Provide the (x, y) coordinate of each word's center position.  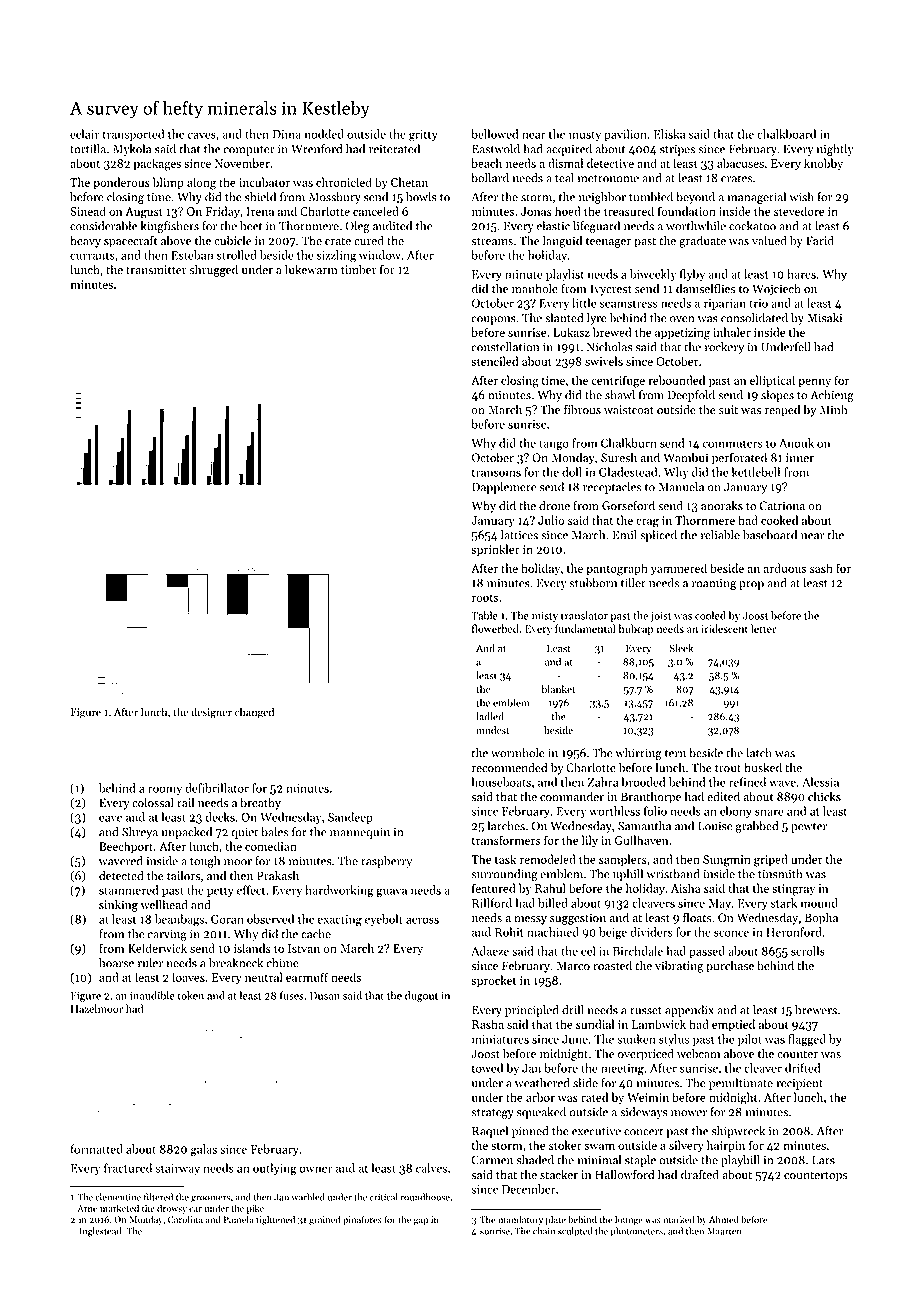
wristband (673, 874)
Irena (260, 211)
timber (359, 269)
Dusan (325, 996)
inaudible (152, 995)
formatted (97, 1149)
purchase (730, 966)
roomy (165, 790)
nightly (835, 150)
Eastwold (496, 149)
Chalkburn (629, 443)
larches (506, 826)
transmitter (156, 270)
